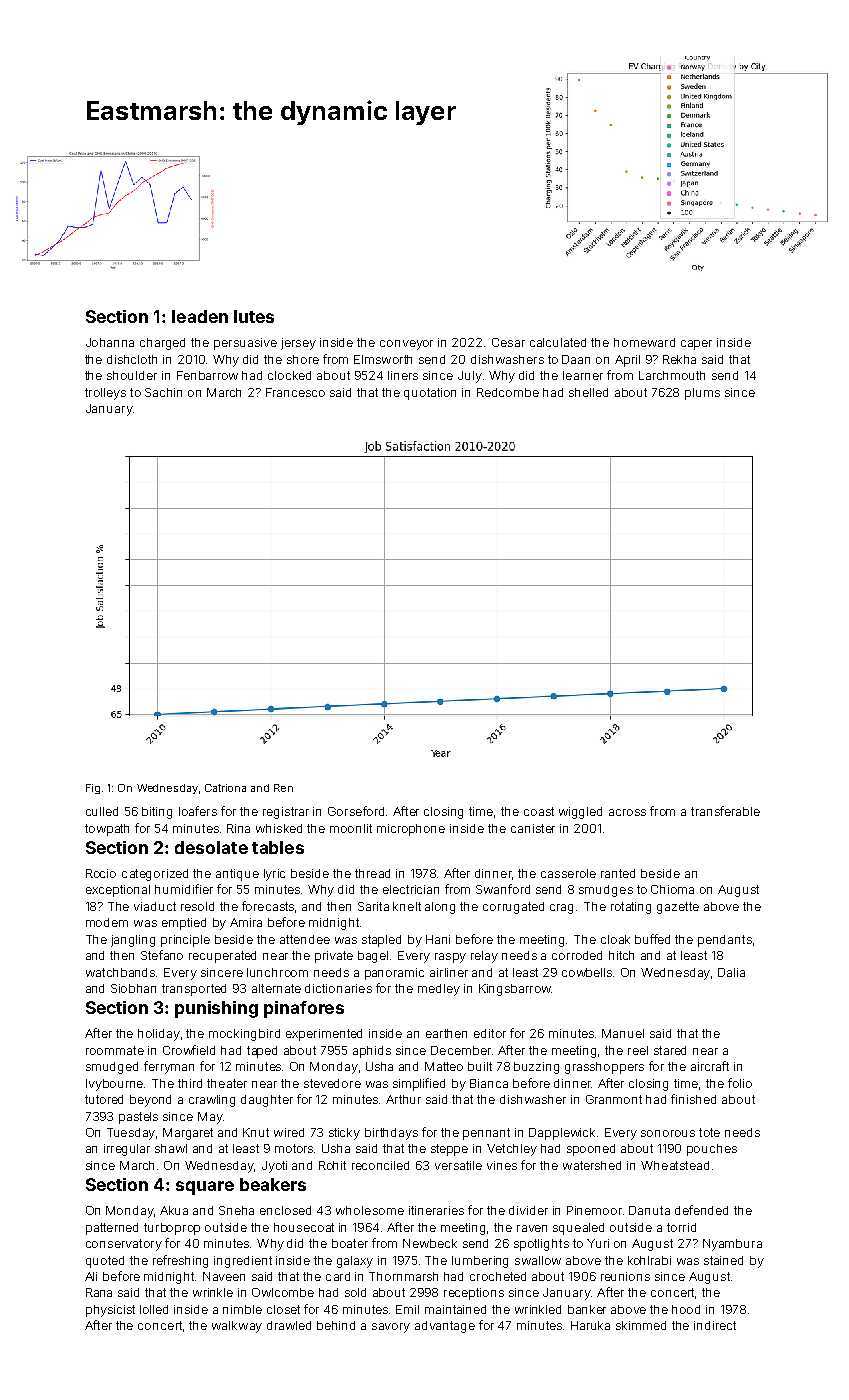 This page has width=849, height=1400. I want to click on Catriona, so click(225, 788).
